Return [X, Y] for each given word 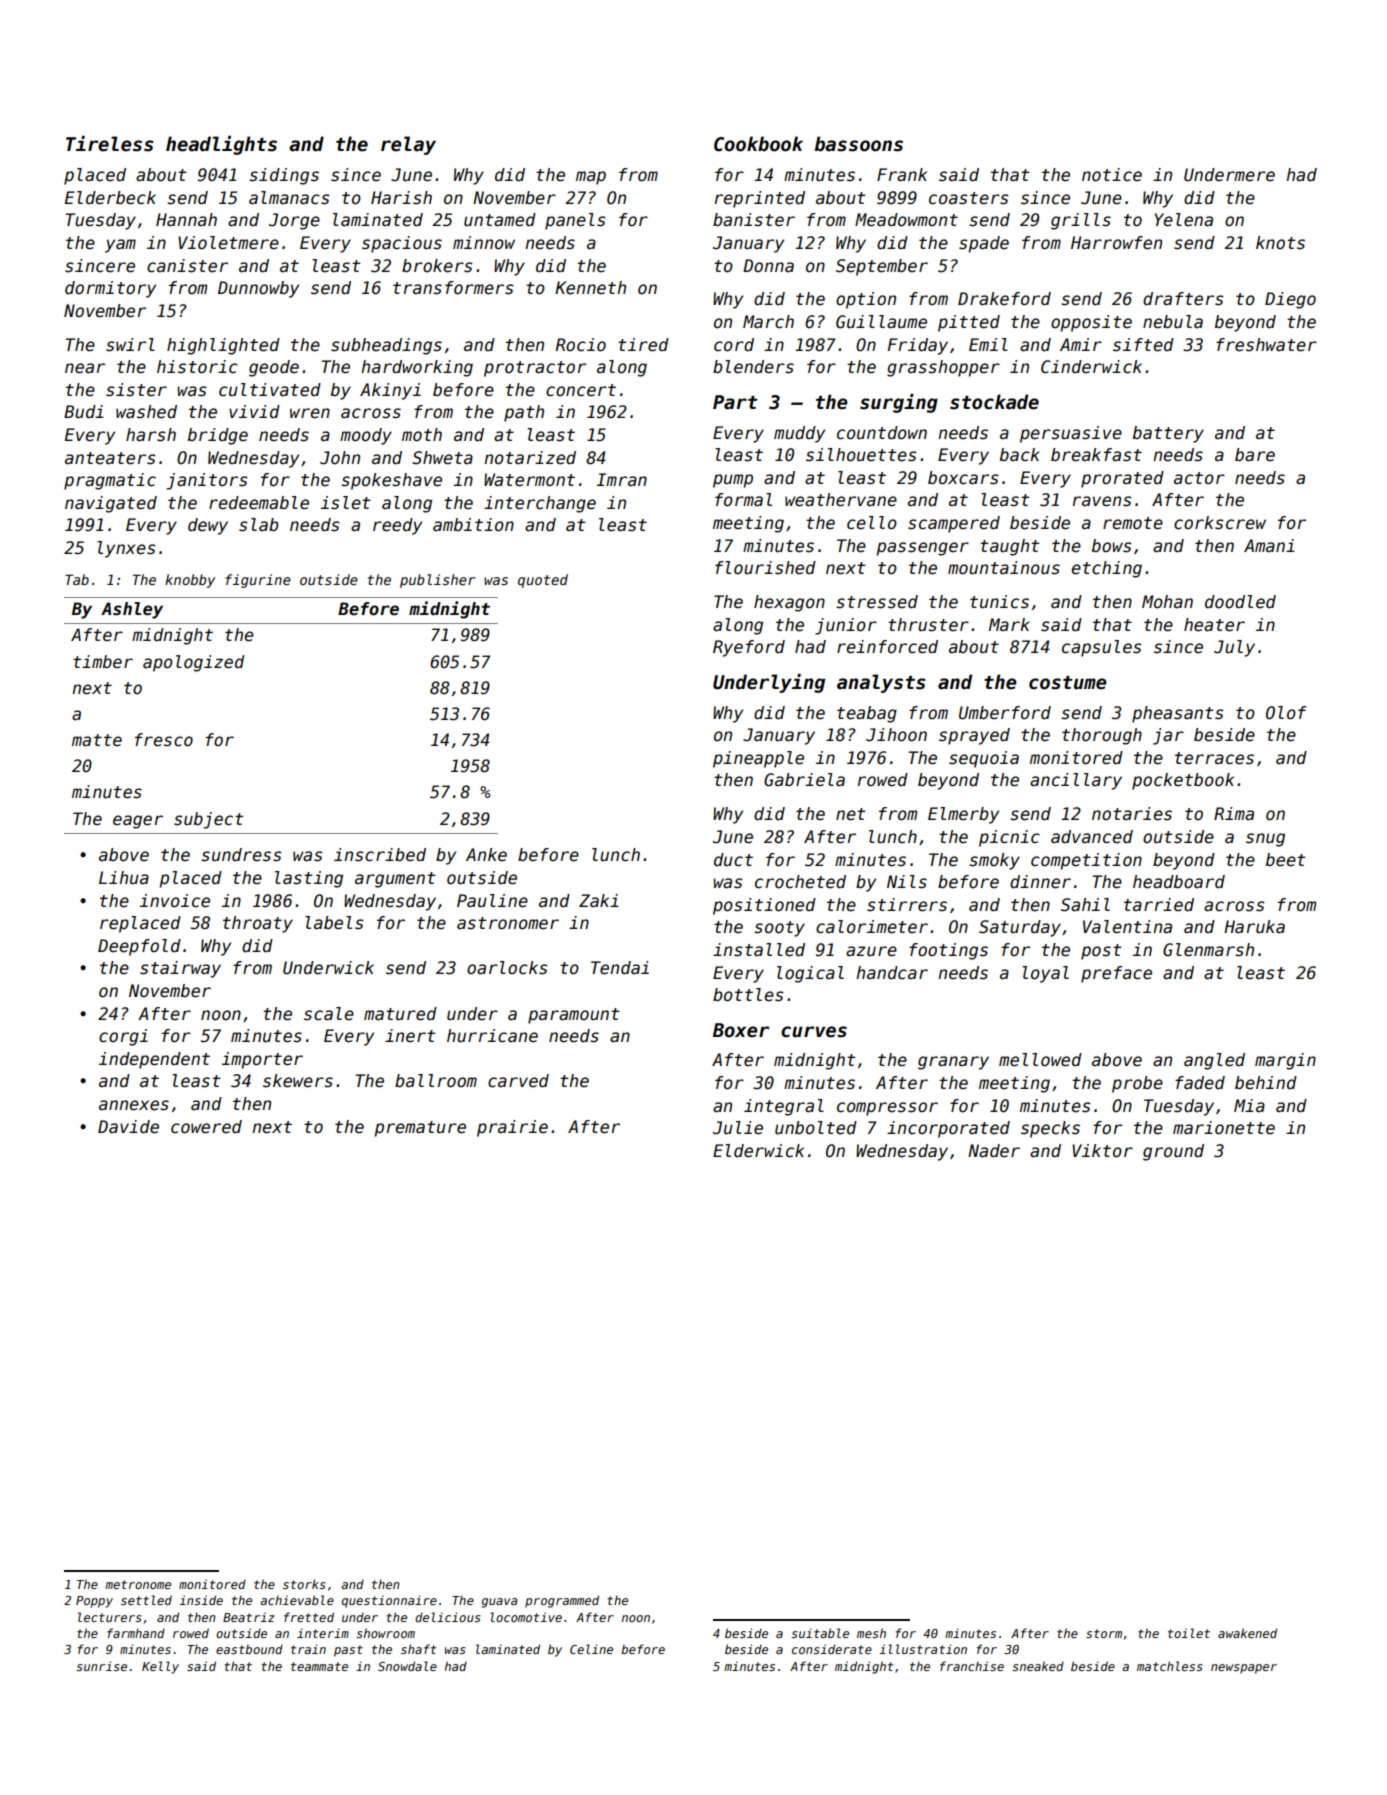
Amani [1269, 546]
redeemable [259, 503]
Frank [902, 175]
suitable [820, 1633]
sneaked [1038, 1666]
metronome [138, 1584]
